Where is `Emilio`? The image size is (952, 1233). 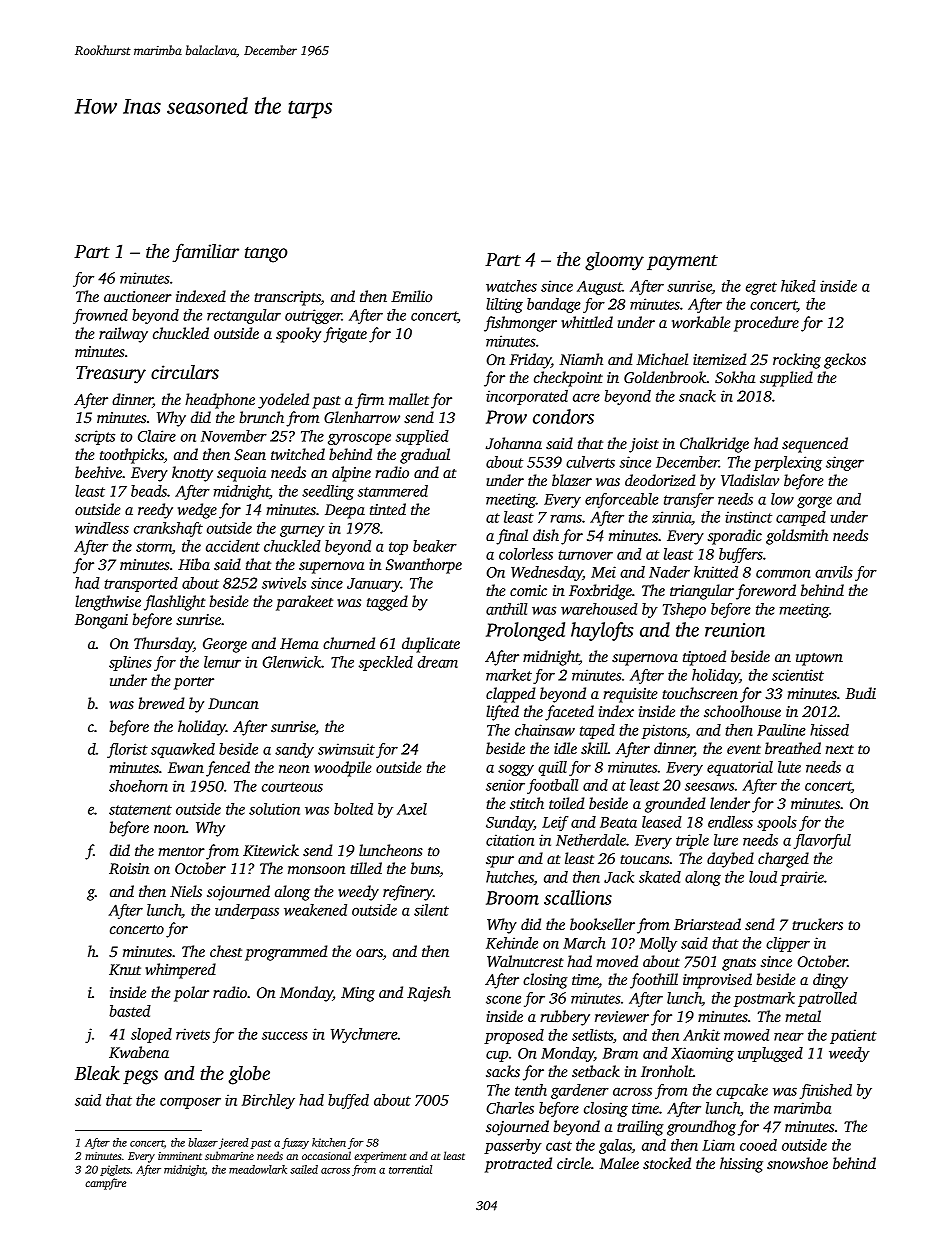
Emilio is located at coordinates (411, 296).
